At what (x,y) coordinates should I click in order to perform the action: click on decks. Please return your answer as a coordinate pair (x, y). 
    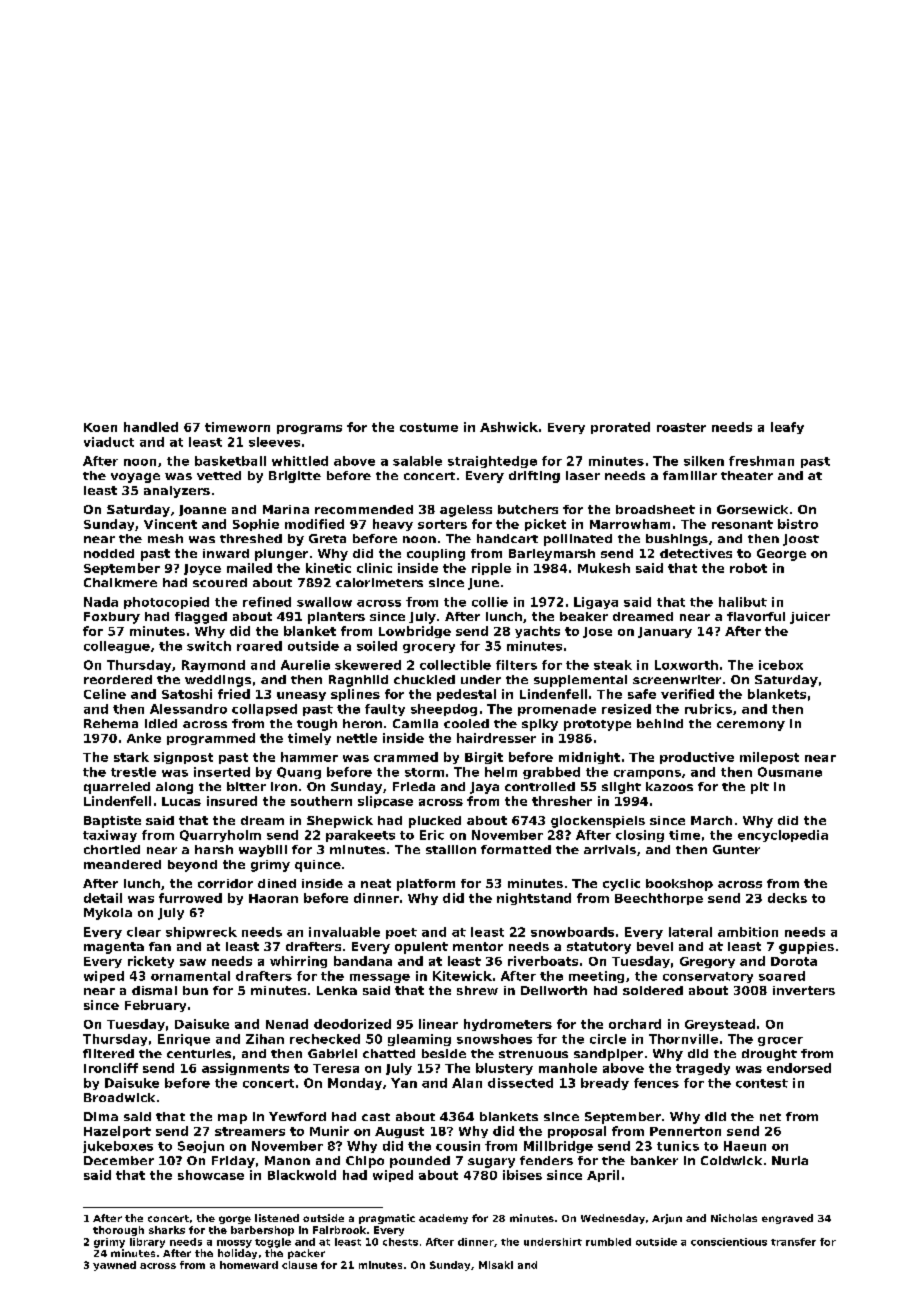
    Looking at the image, I should click on (787, 898).
